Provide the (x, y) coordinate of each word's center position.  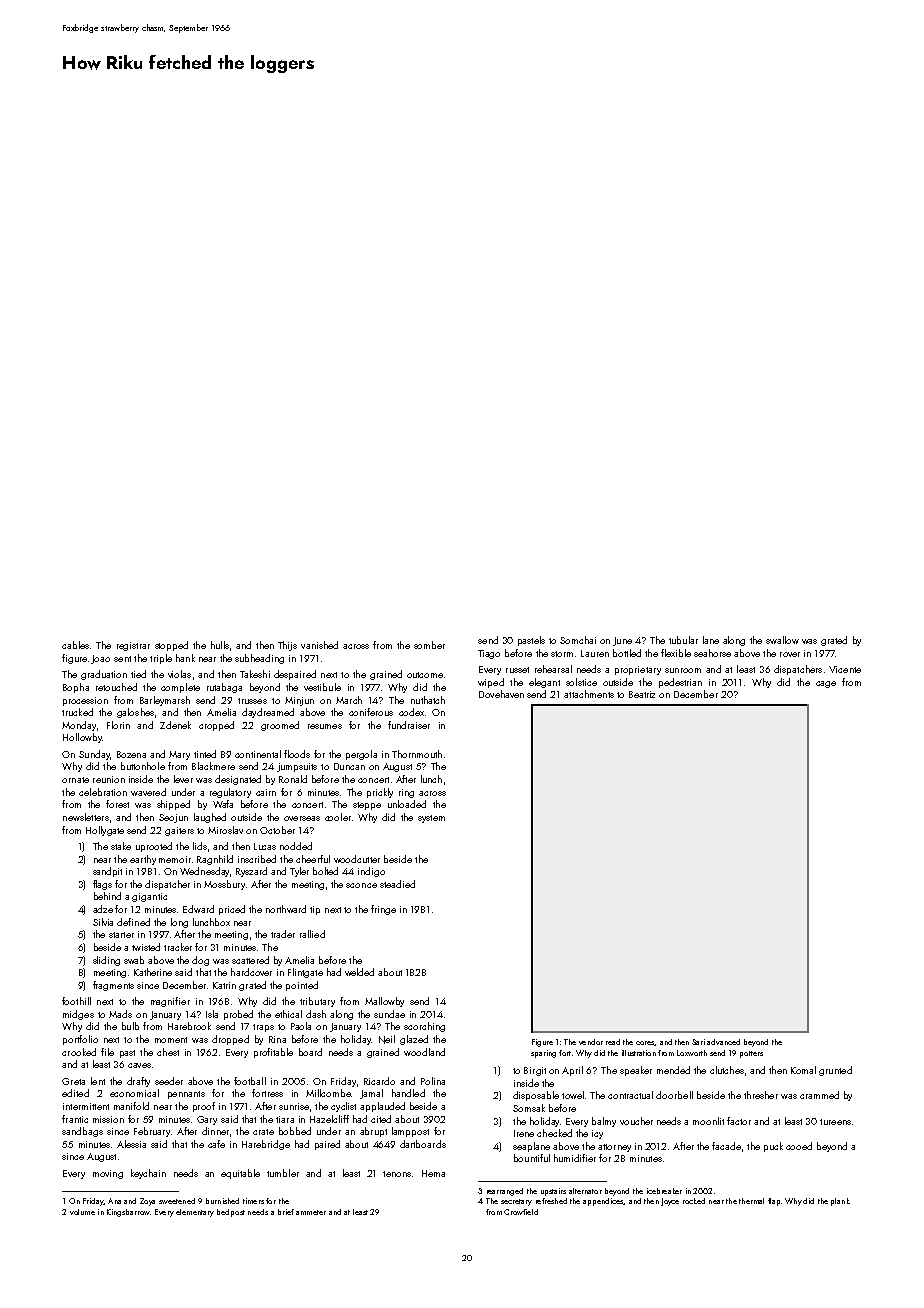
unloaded (407, 804)
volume (82, 1212)
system (431, 819)
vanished (319, 645)
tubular (683, 640)
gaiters (179, 831)
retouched (116, 687)
